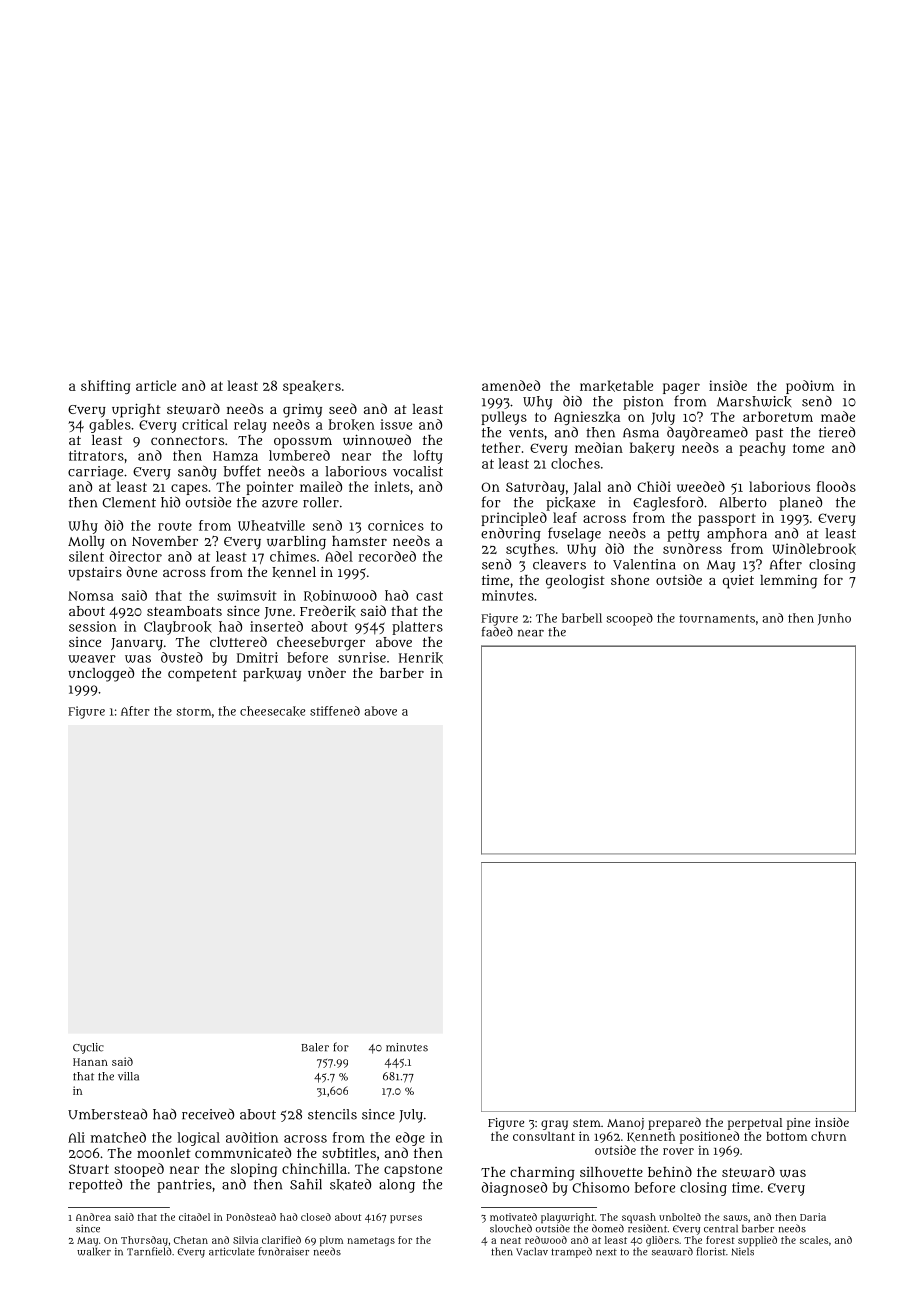  What do you see at coordinates (315, 1047) in the image?
I see `Baler` at bounding box center [315, 1047].
